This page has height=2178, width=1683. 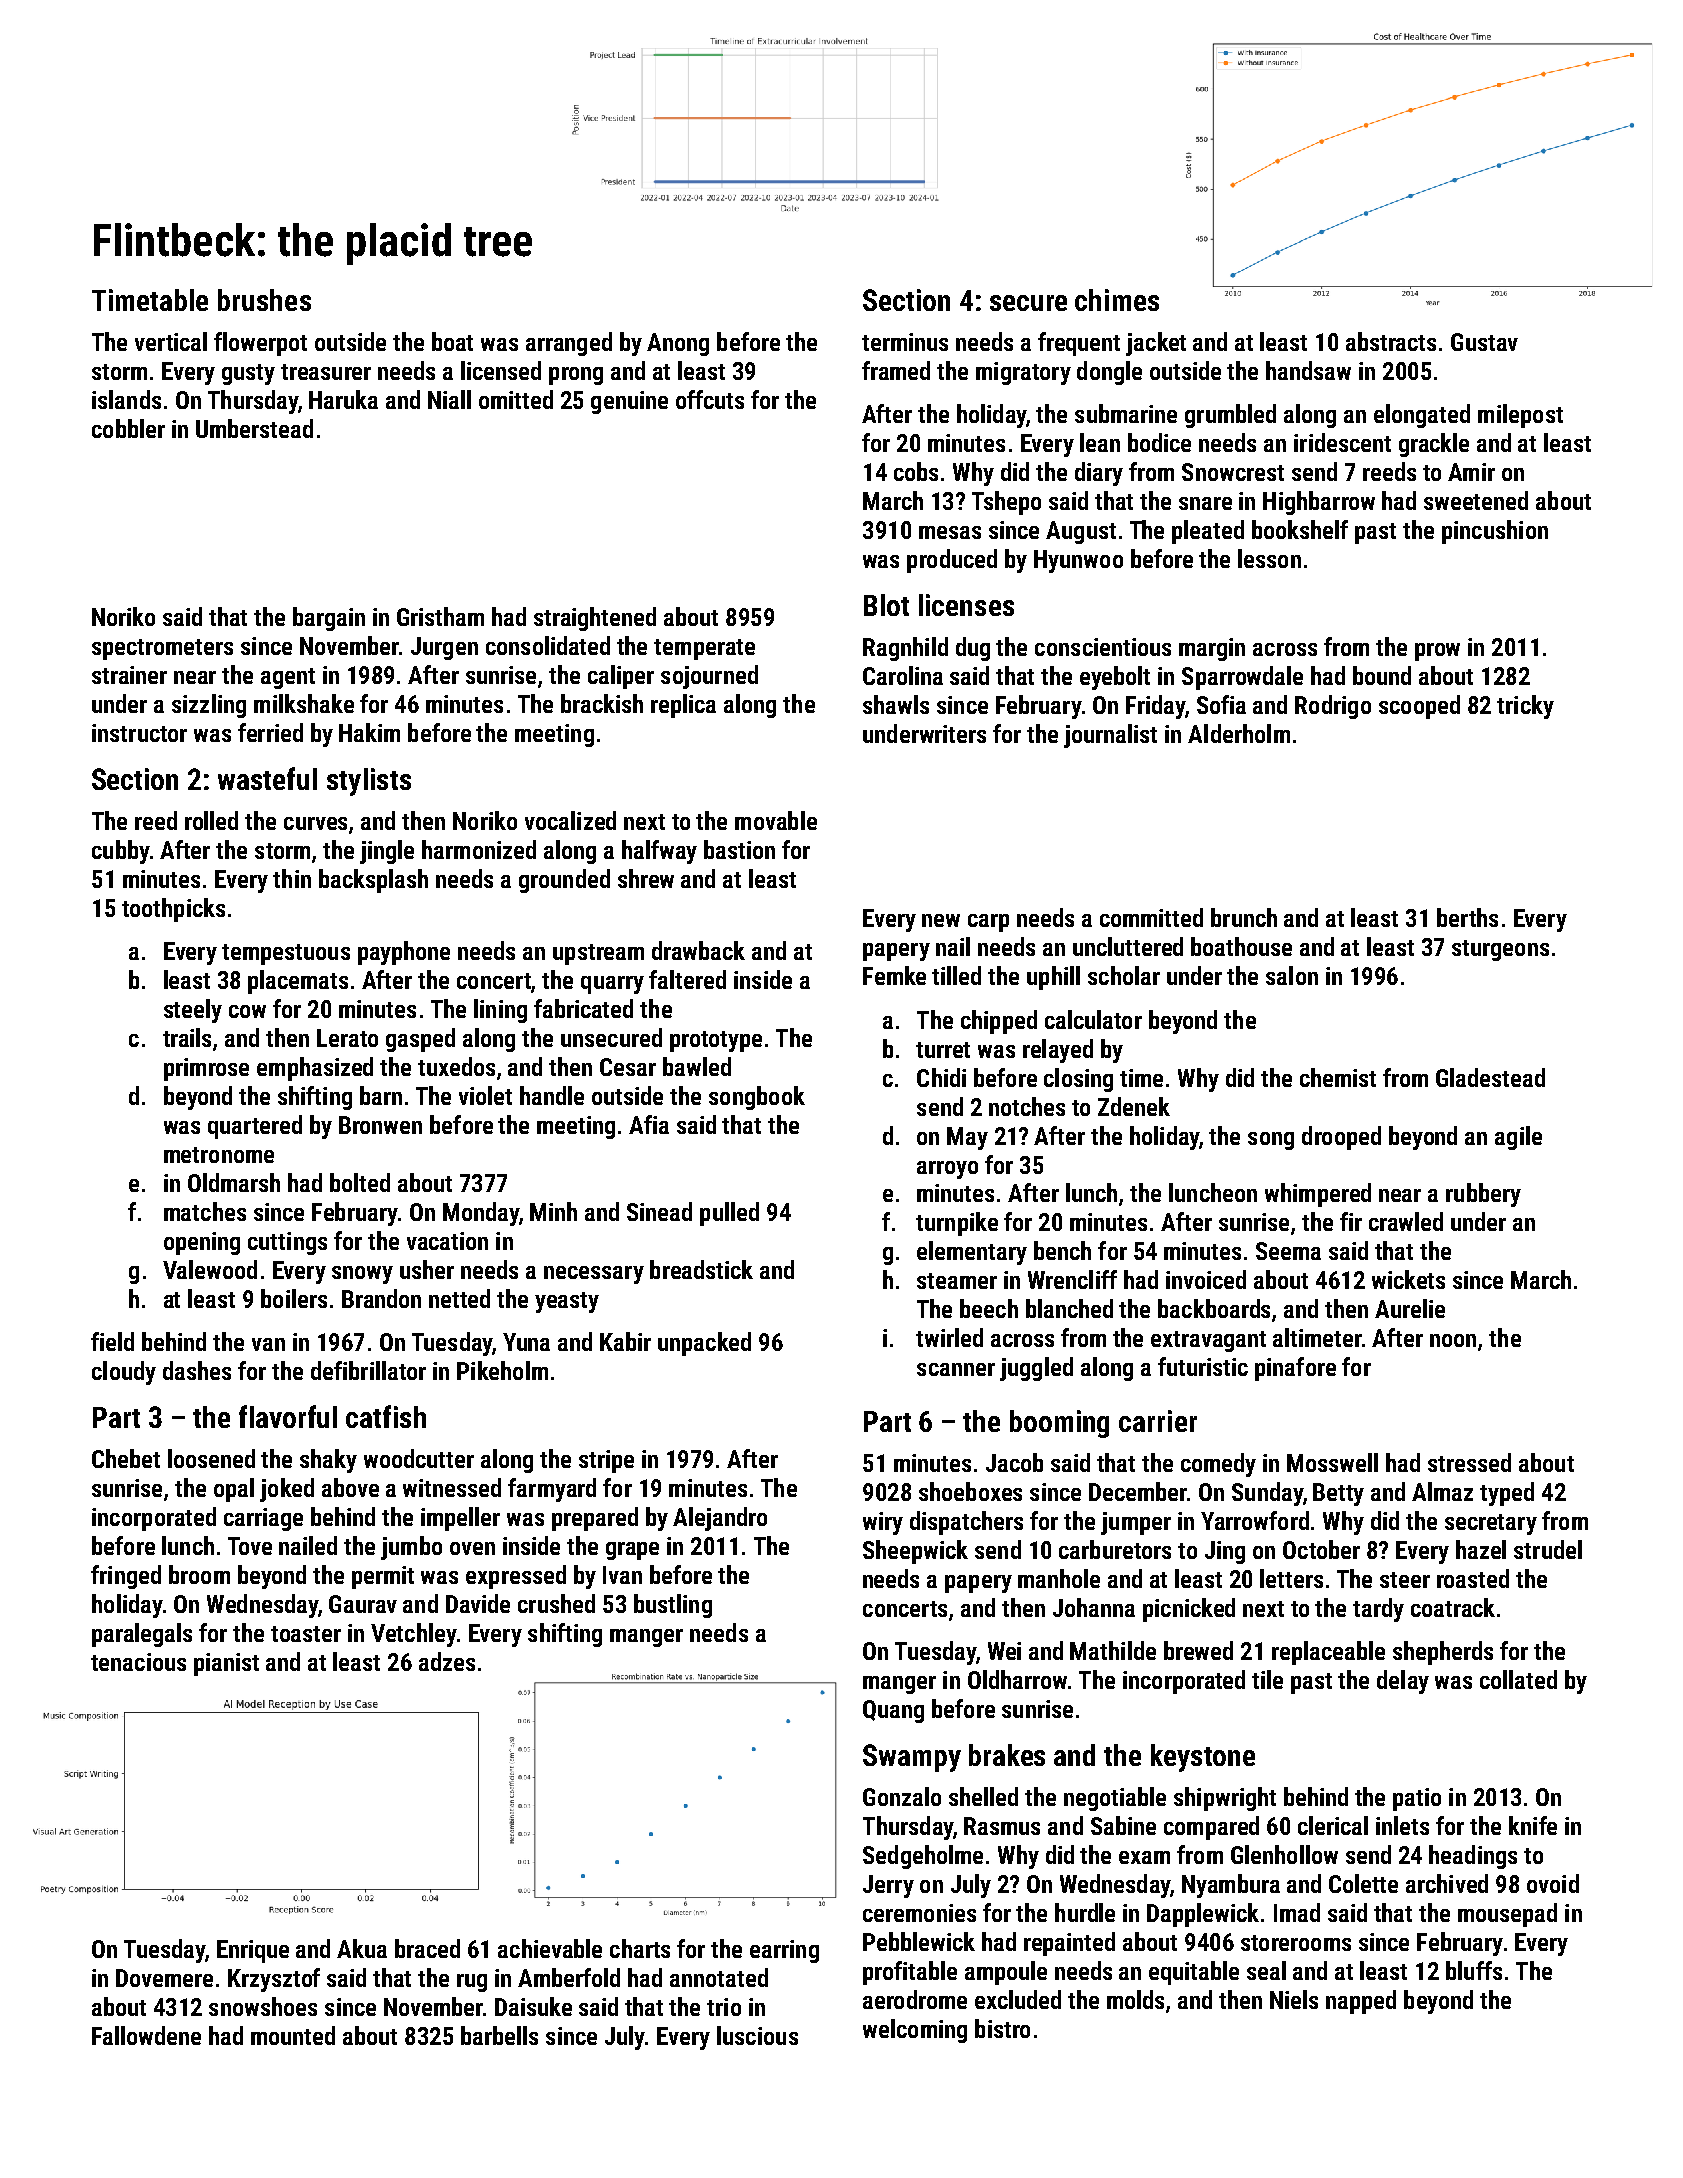 What do you see at coordinates (893, 1711) in the page?
I see `Quang` at bounding box center [893, 1711].
